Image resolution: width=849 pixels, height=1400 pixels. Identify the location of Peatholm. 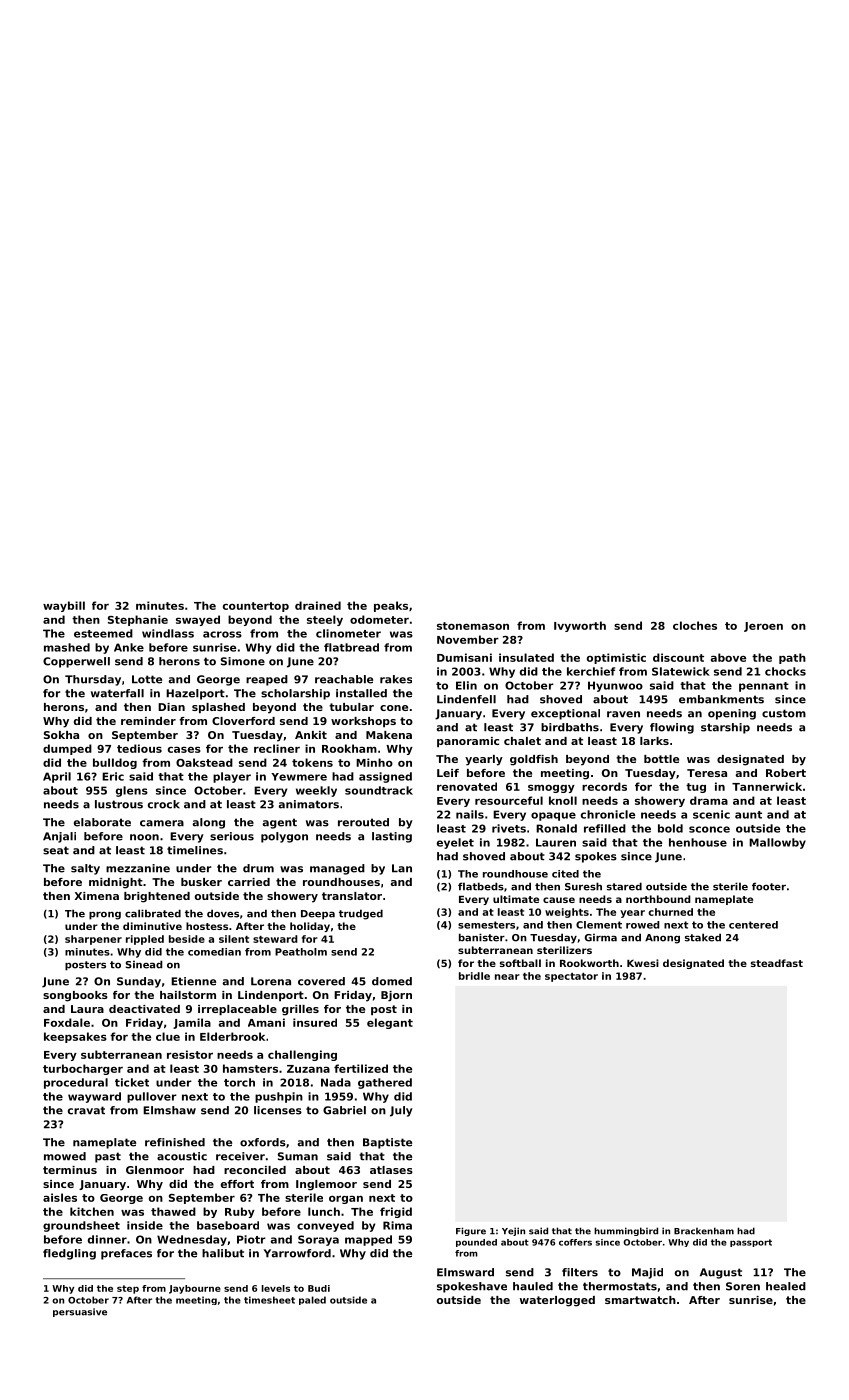
(301, 952).
